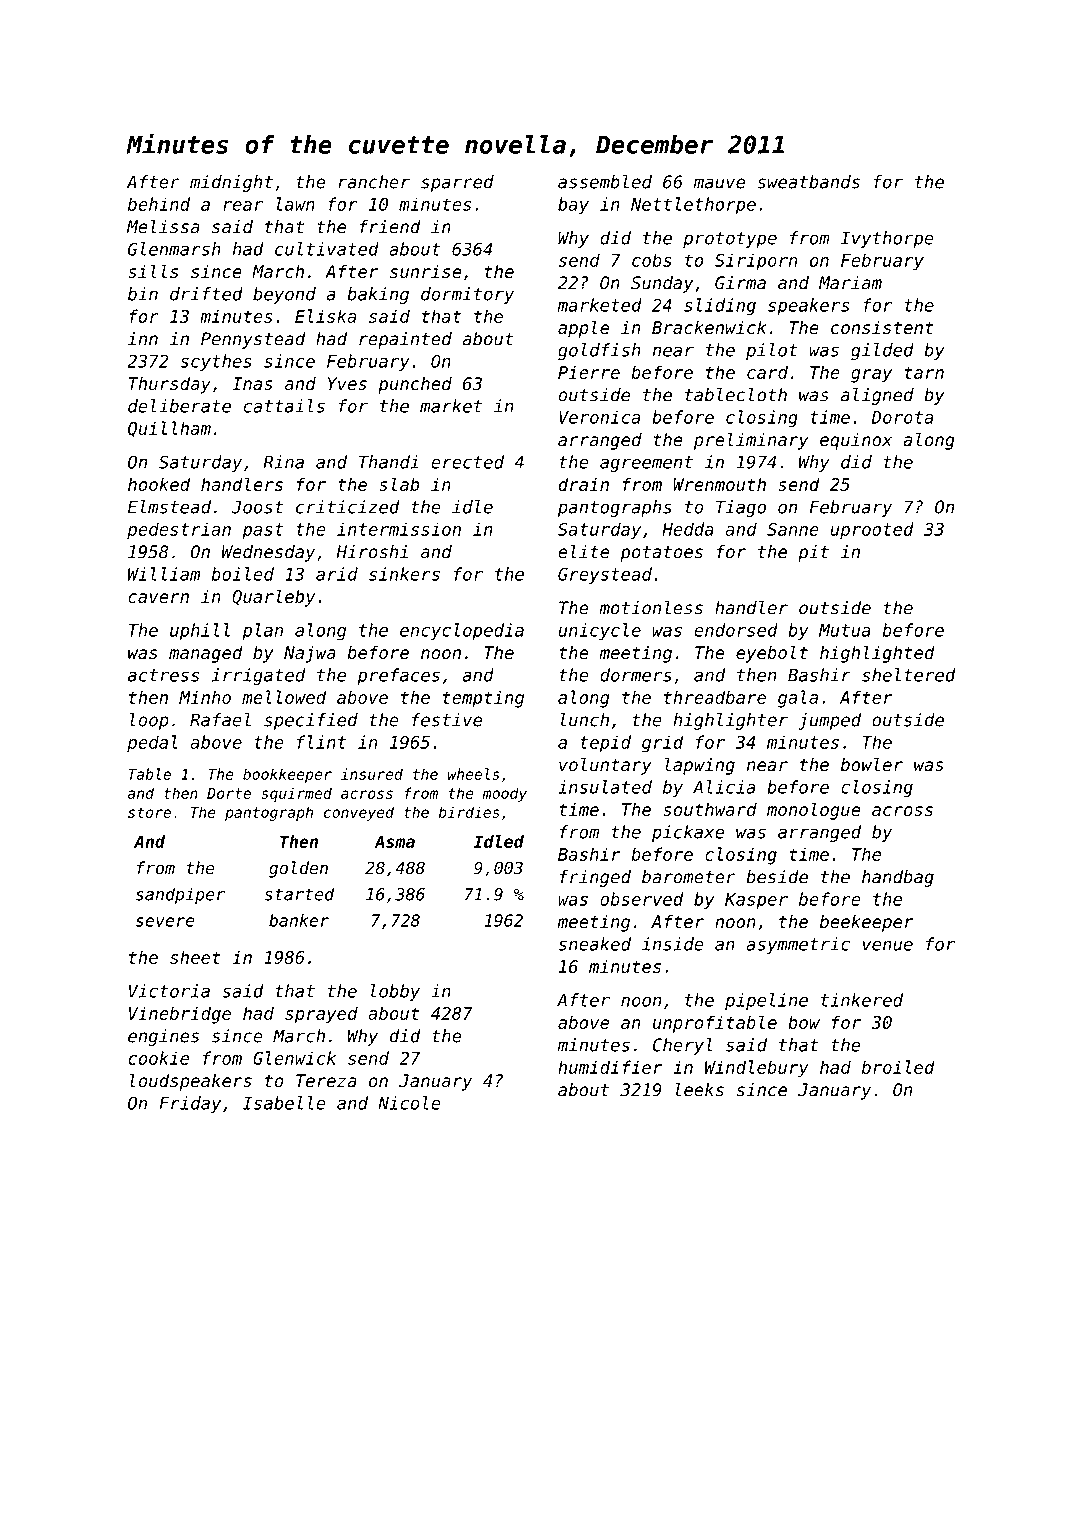 This document has width=1089, height=1540. Describe the element at coordinates (595, 878) in the document. I see `fringed` at that location.
